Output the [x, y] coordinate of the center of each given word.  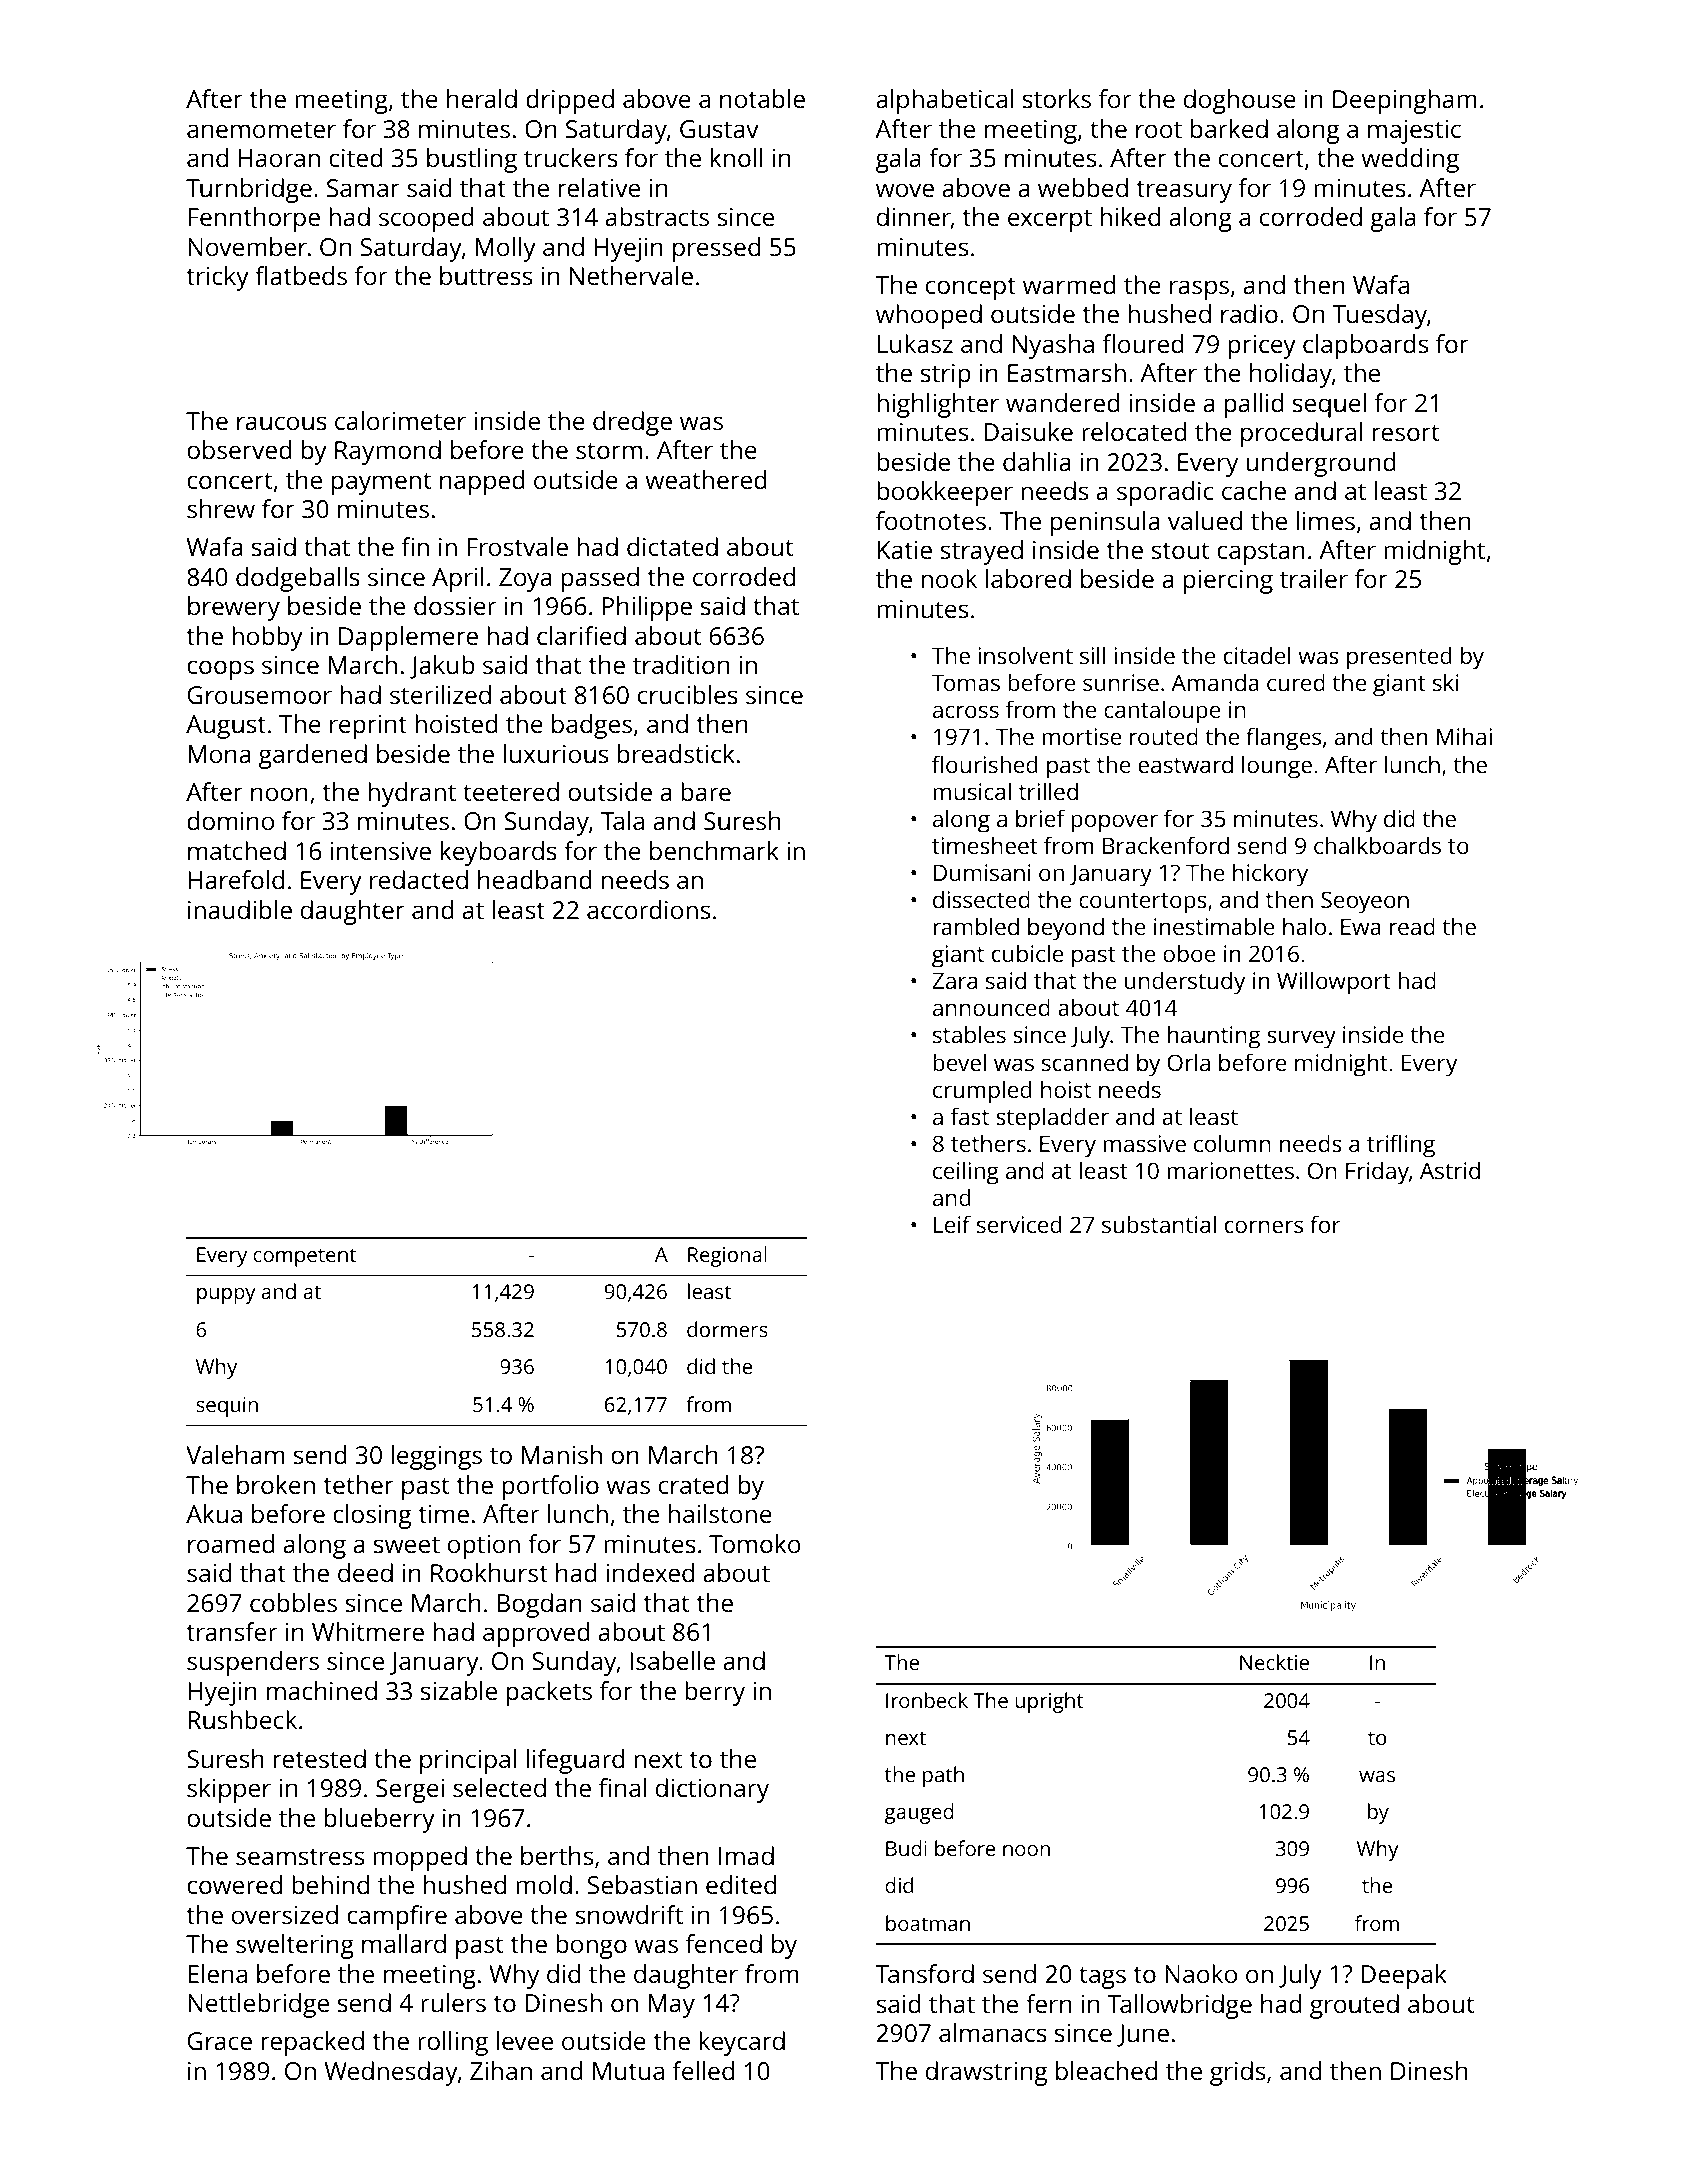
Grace [220, 2041]
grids [1237, 2073]
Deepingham [1405, 101]
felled [703, 2070]
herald [482, 98]
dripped [570, 101]
